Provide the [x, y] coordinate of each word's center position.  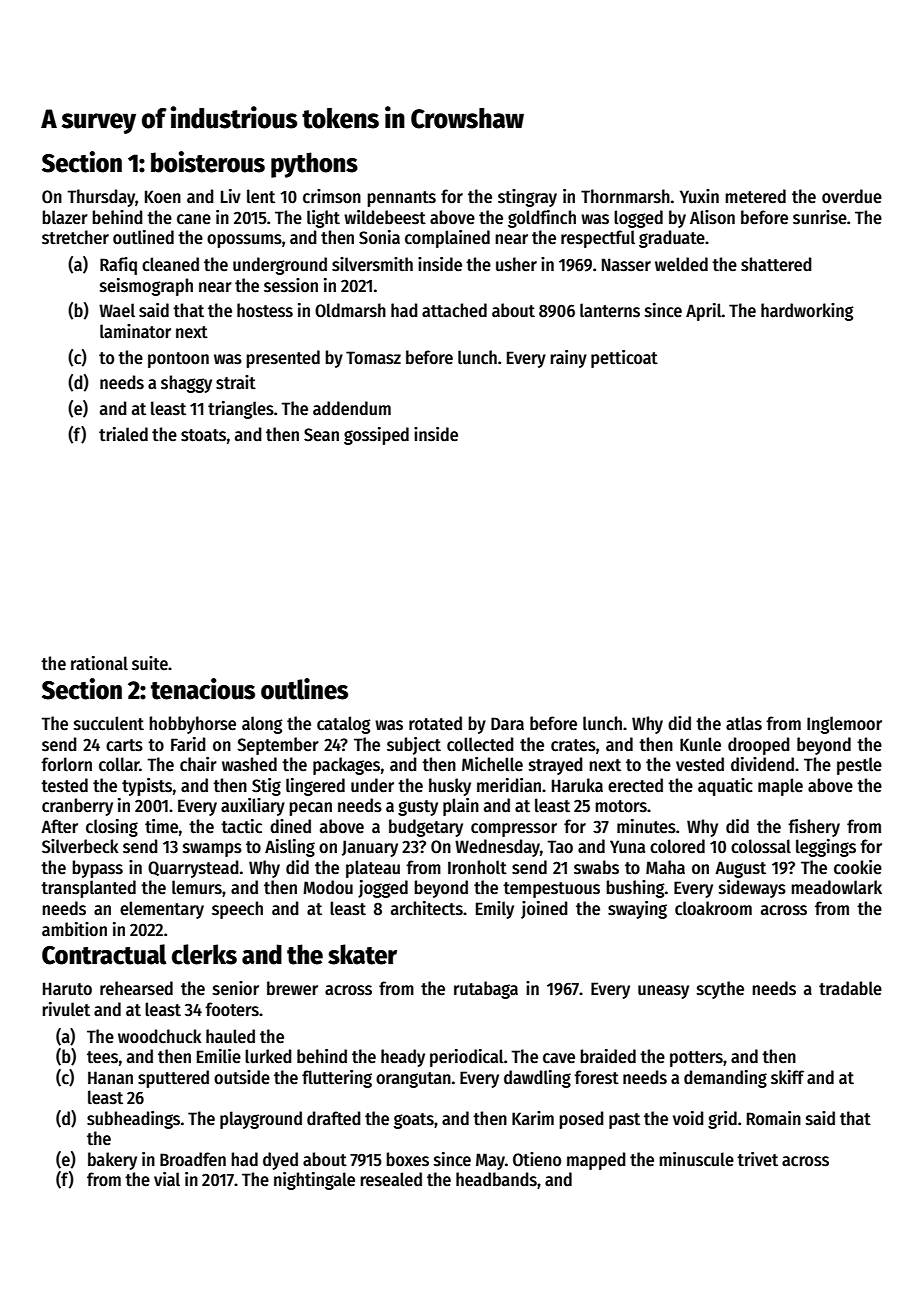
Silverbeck [80, 846]
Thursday [101, 198]
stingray [527, 198]
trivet [757, 1159]
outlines [304, 689]
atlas [744, 723]
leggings [826, 848]
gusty [418, 808]
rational [99, 663]
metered [755, 196]
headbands [496, 1179]
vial [167, 1179]
